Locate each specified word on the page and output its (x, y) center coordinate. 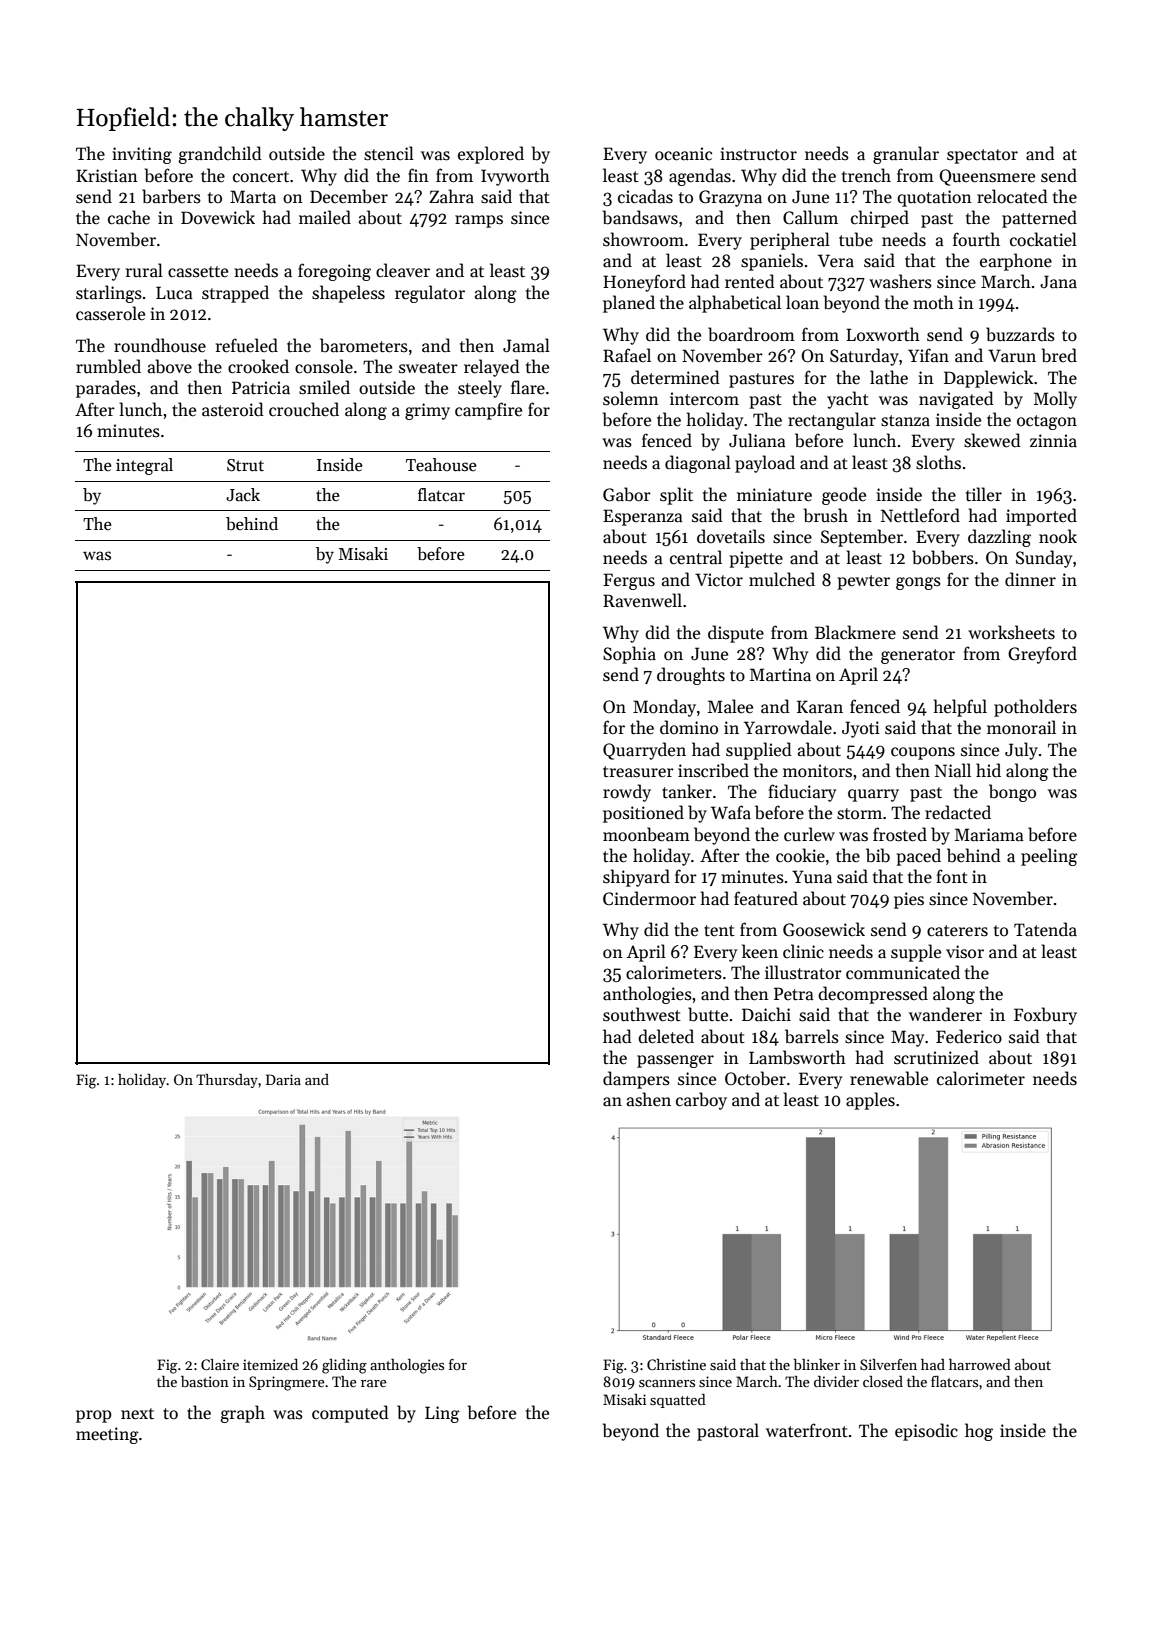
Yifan (928, 355)
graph (243, 1414)
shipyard (636, 878)
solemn (631, 398)
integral (144, 466)
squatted (678, 1401)
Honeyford (644, 283)
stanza (905, 421)
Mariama (989, 835)
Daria (283, 1079)
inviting (142, 155)
